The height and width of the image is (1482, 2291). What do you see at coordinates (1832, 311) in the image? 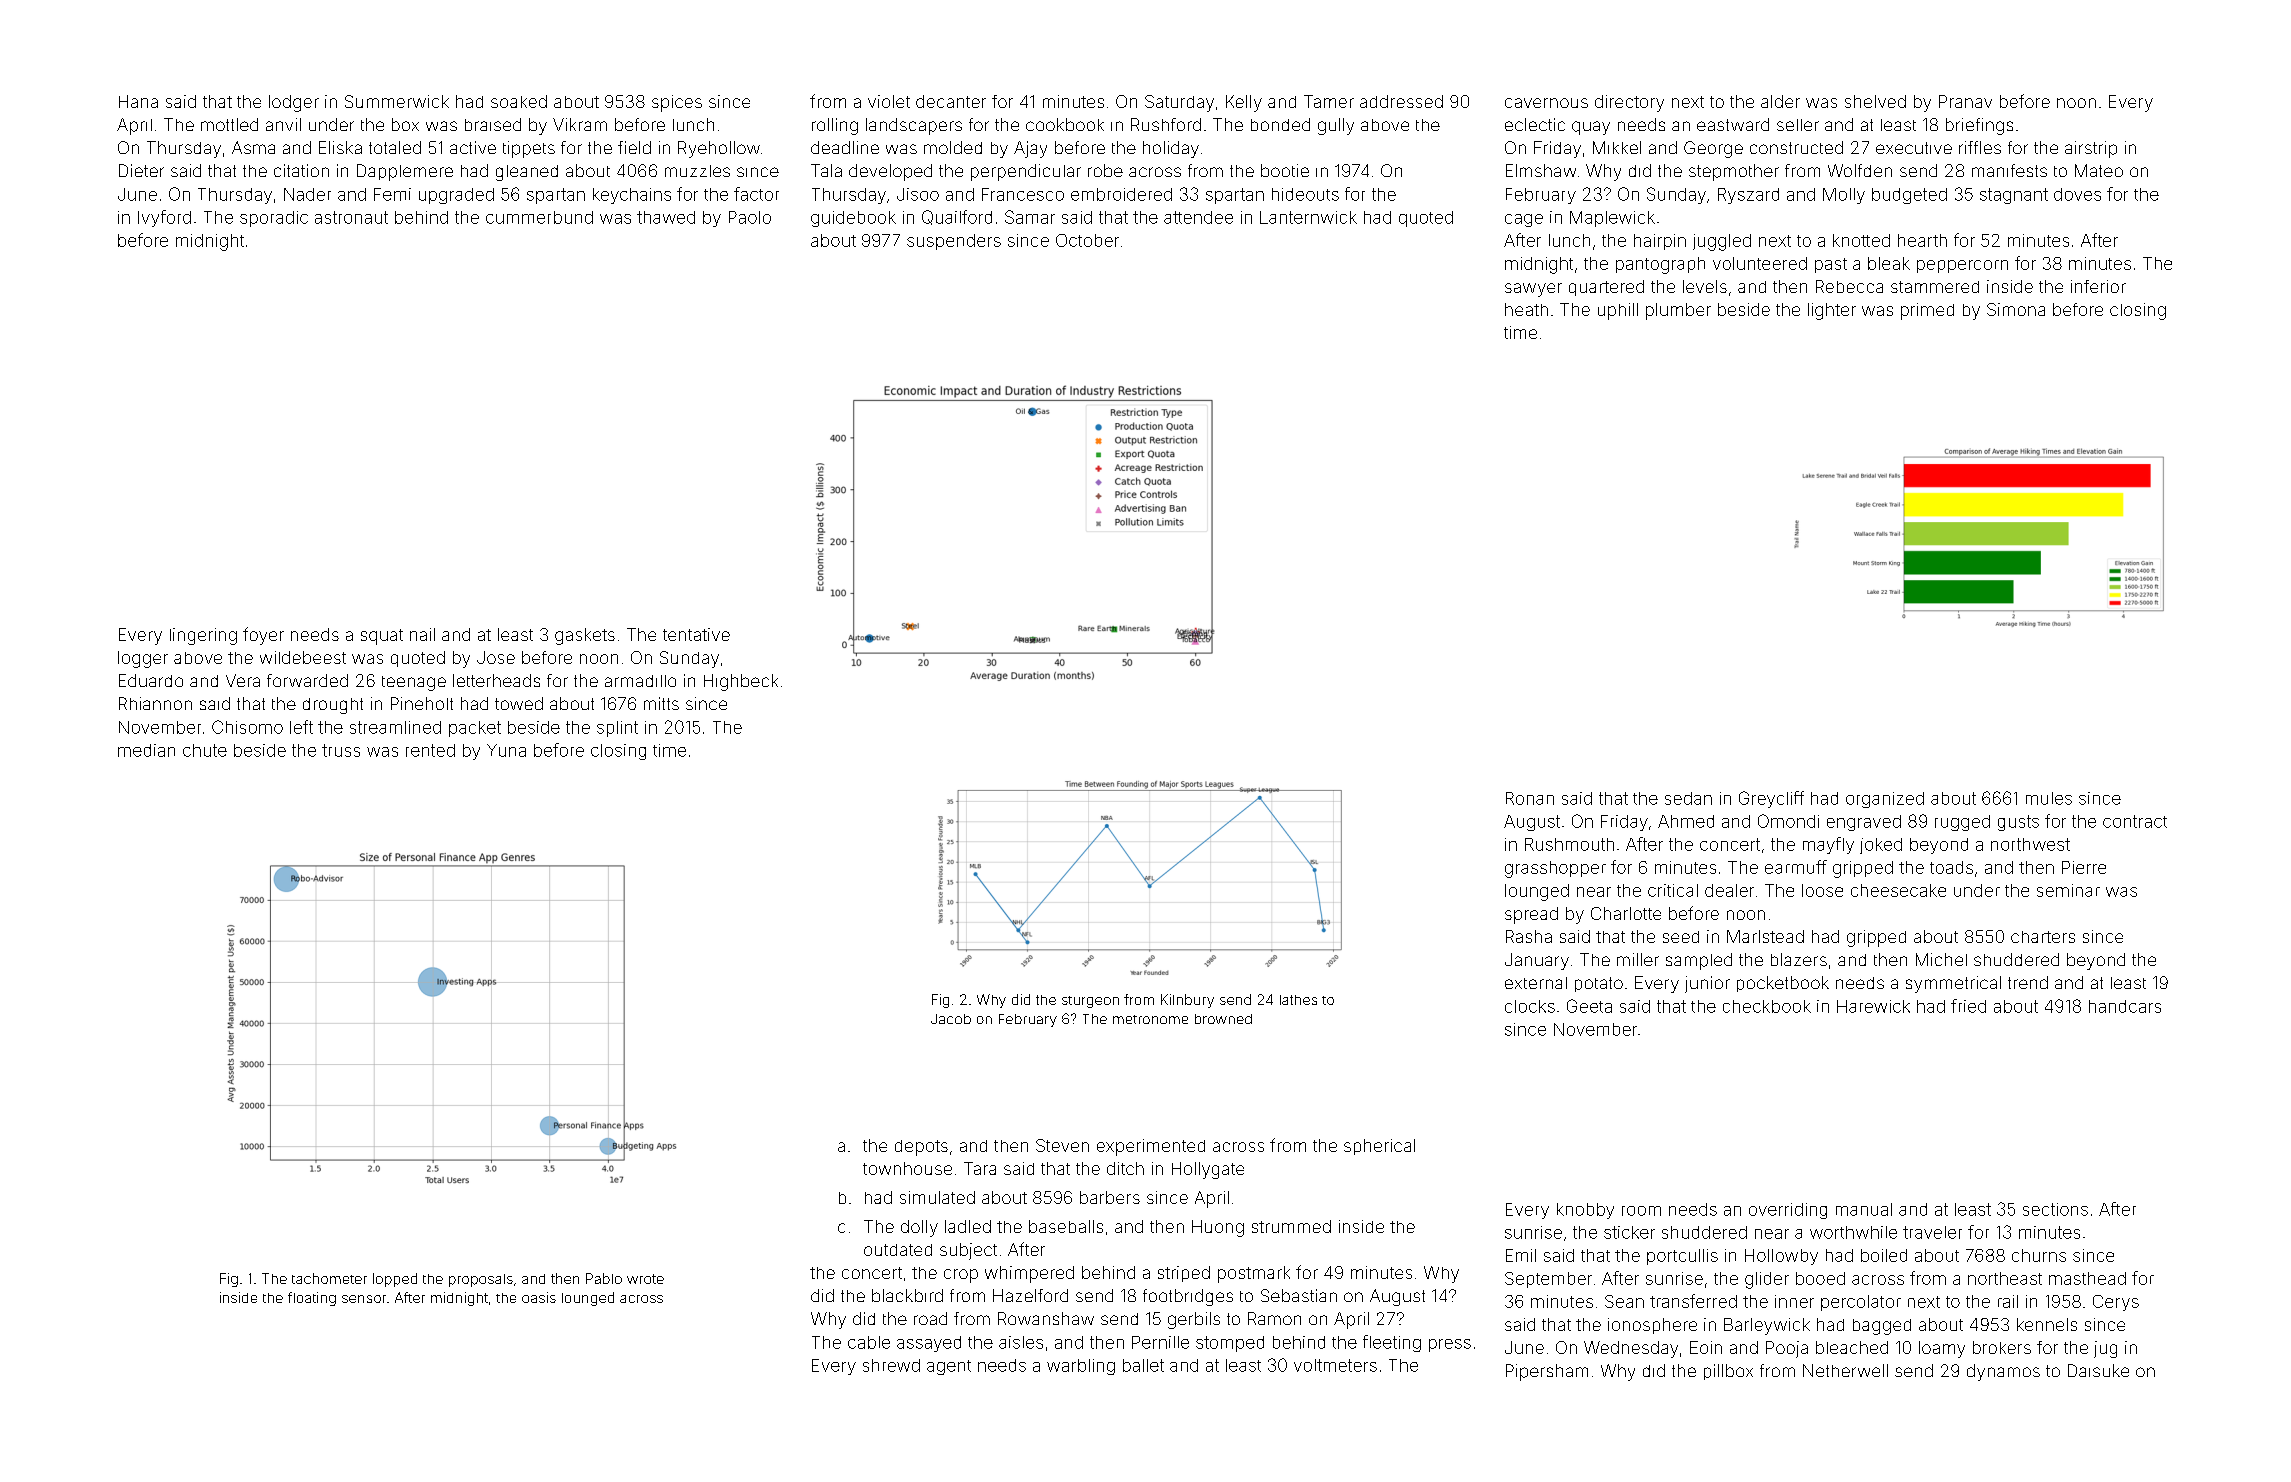
I see `lighter` at bounding box center [1832, 311].
